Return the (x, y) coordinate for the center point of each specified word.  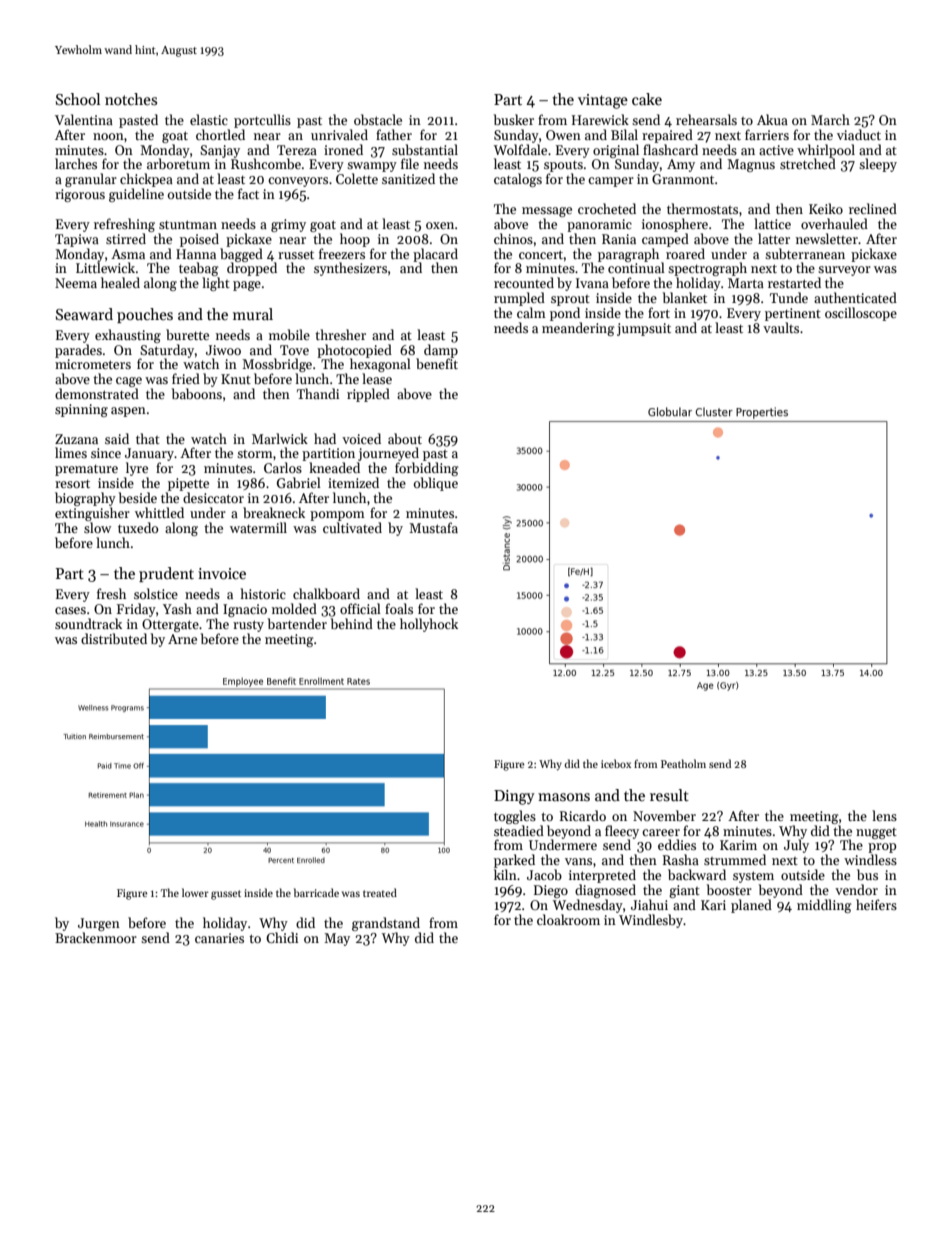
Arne (182, 639)
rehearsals (706, 119)
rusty (248, 626)
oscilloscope (861, 314)
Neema (76, 283)
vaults (781, 327)
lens (884, 815)
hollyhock (429, 625)
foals (399, 608)
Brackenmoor (96, 937)
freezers (342, 253)
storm (255, 454)
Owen (563, 135)
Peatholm (683, 763)
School (78, 99)
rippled (368, 395)
